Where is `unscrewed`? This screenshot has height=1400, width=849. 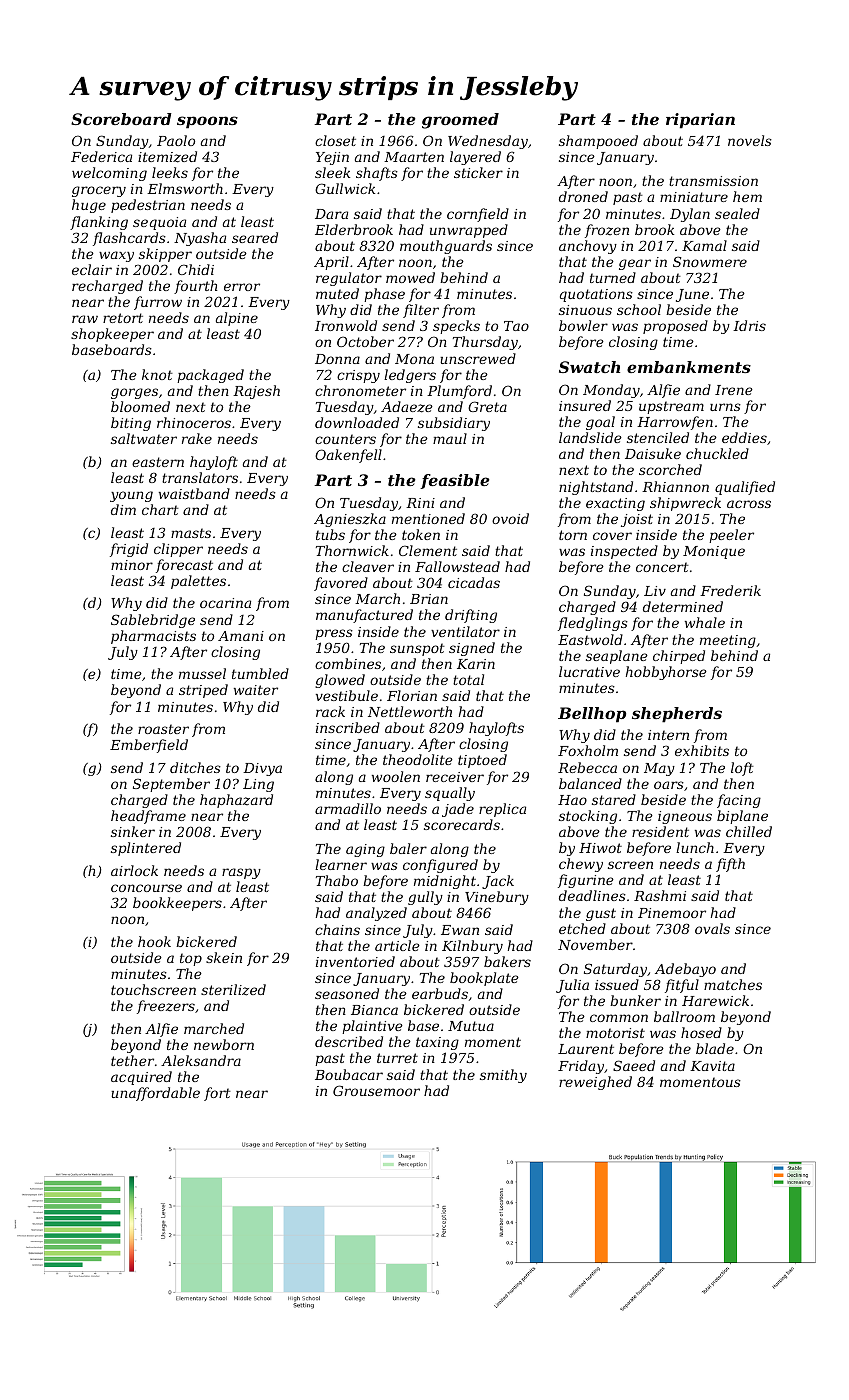 unscrewed is located at coordinates (478, 358).
